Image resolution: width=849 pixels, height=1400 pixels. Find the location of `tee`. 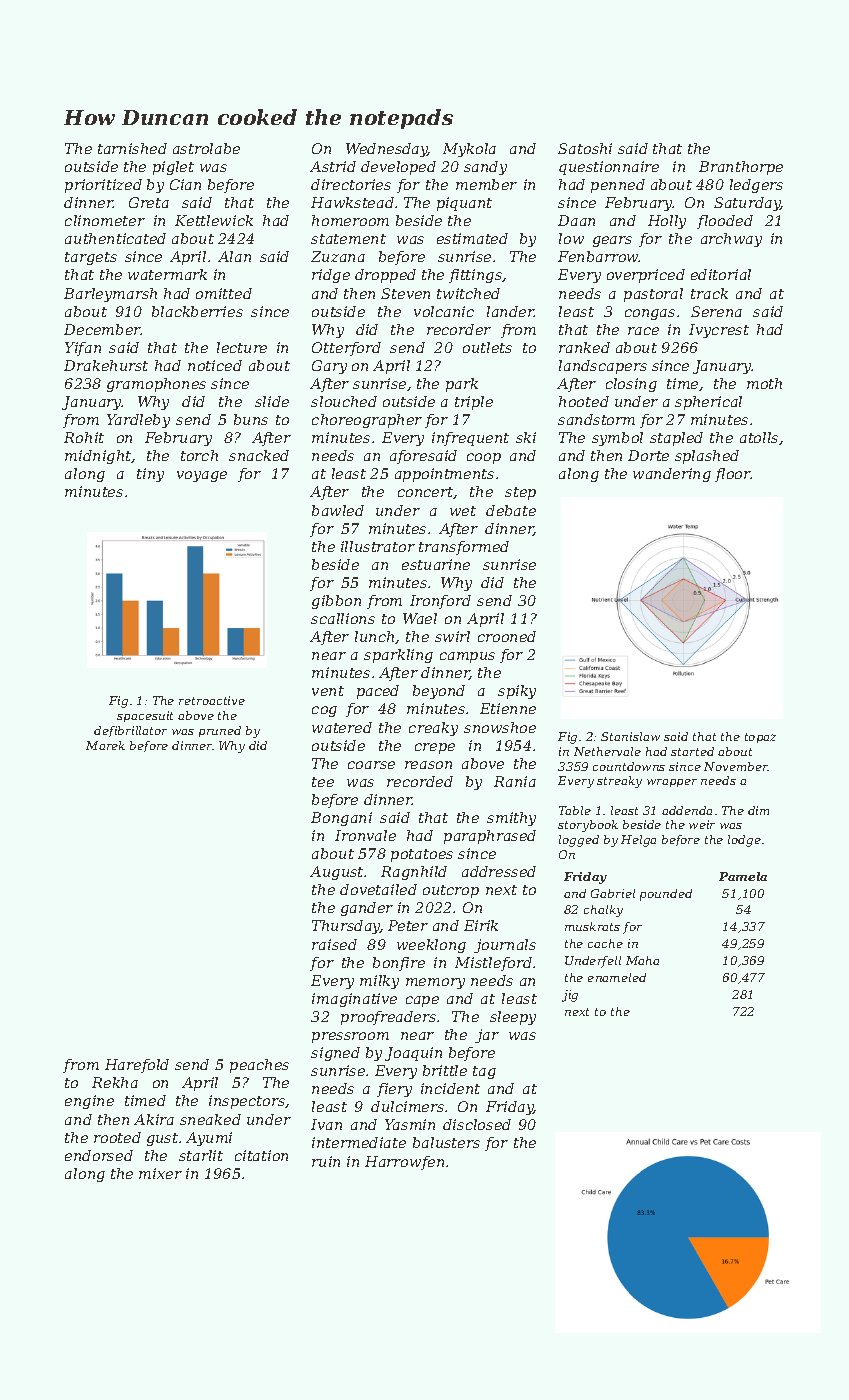

tee is located at coordinates (323, 782).
